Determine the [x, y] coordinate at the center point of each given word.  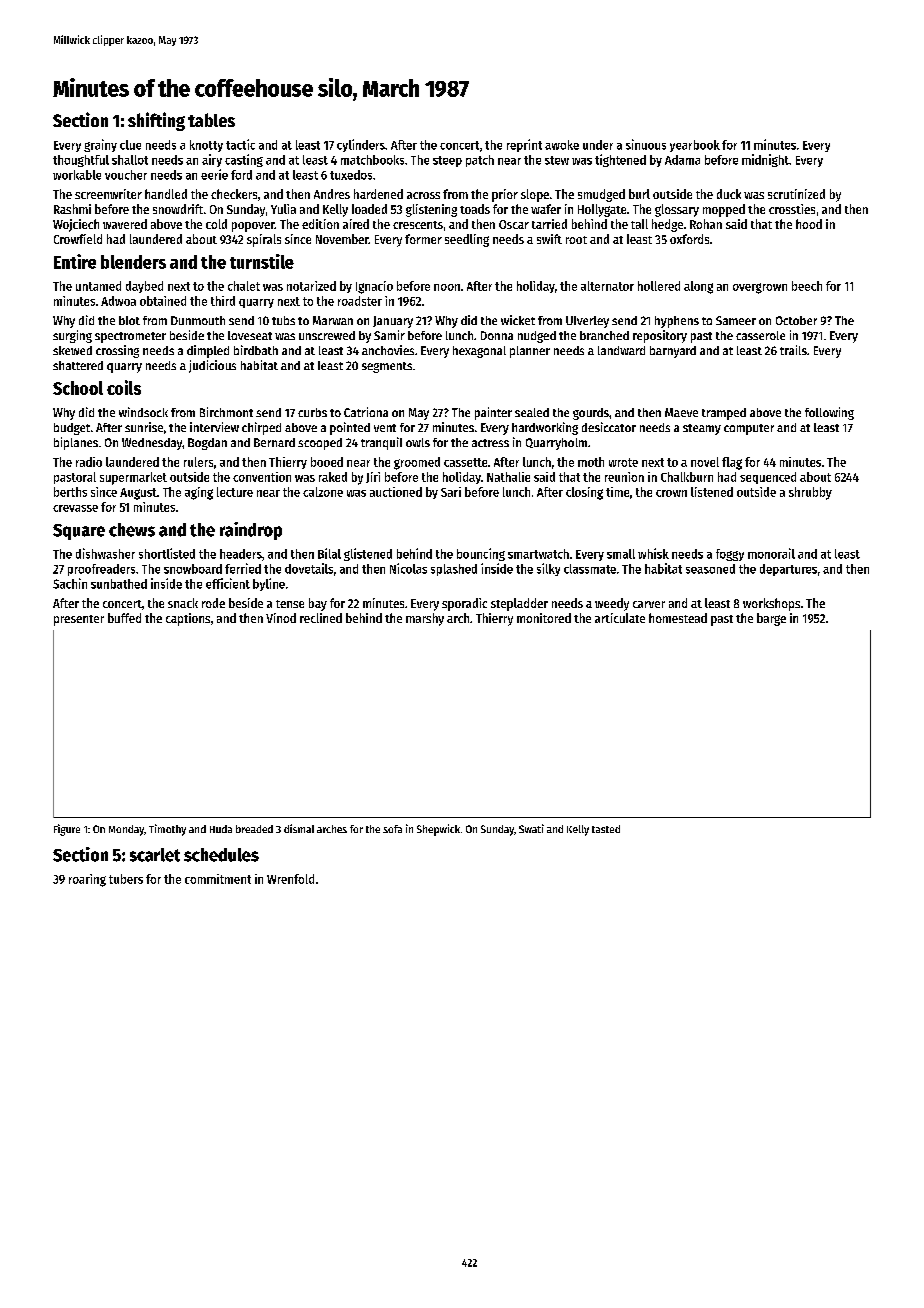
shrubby [810, 493]
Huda [221, 829]
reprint [524, 145]
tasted [606, 829]
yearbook [695, 146]
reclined [321, 618]
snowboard [193, 569]
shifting [156, 121]
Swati [531, 828]
